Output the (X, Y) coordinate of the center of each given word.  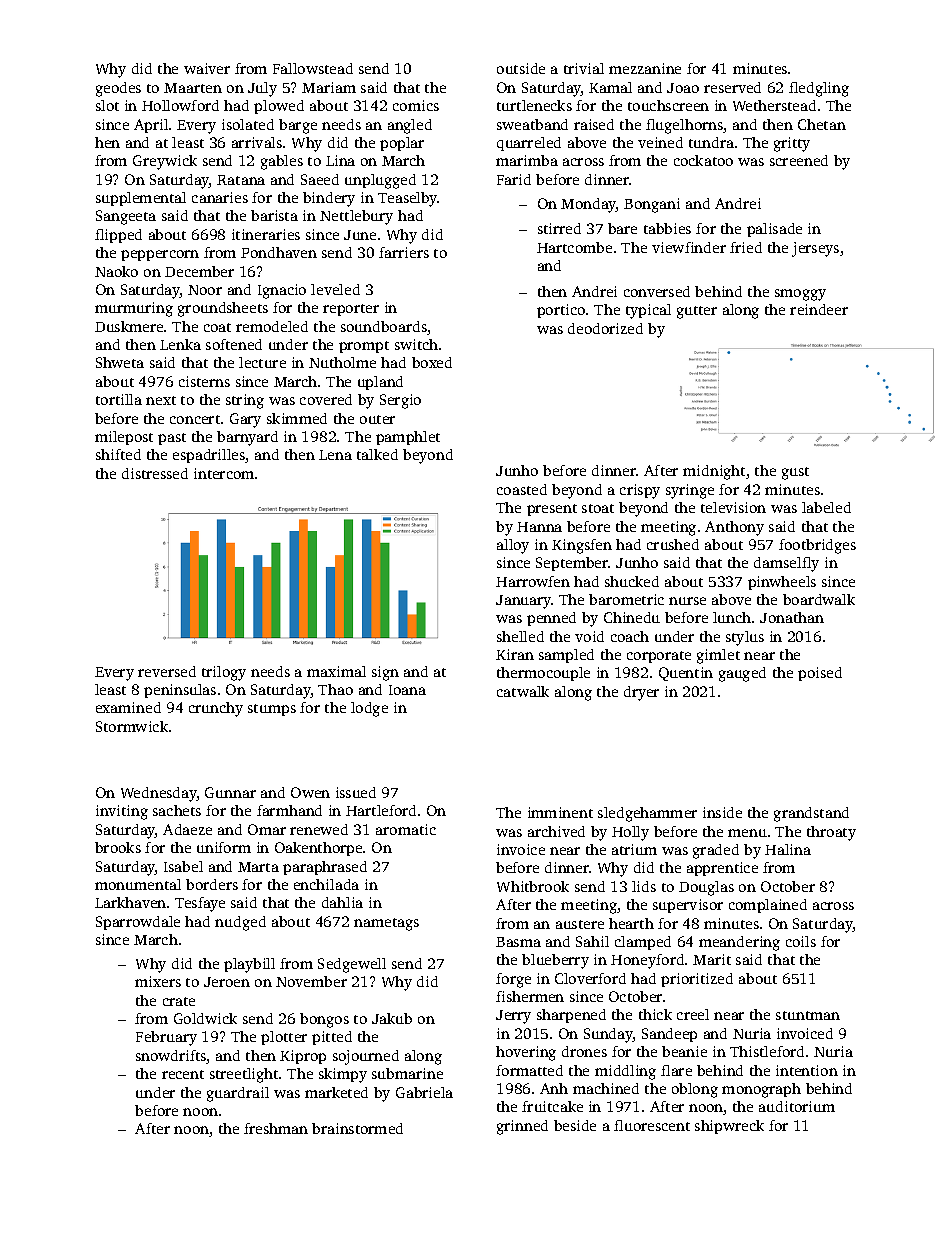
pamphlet (408, 438)
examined (128, 707)
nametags (386, 924)
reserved (732, 87)
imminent (560, 812)
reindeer (819, 309)
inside (722, 812)
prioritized (697, 980)
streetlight (244, 1075)
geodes (118, 89)
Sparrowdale (138, 923)
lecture (262, 362)
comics (416, 105)
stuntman (808, 1015)
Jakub (392, 1018)
